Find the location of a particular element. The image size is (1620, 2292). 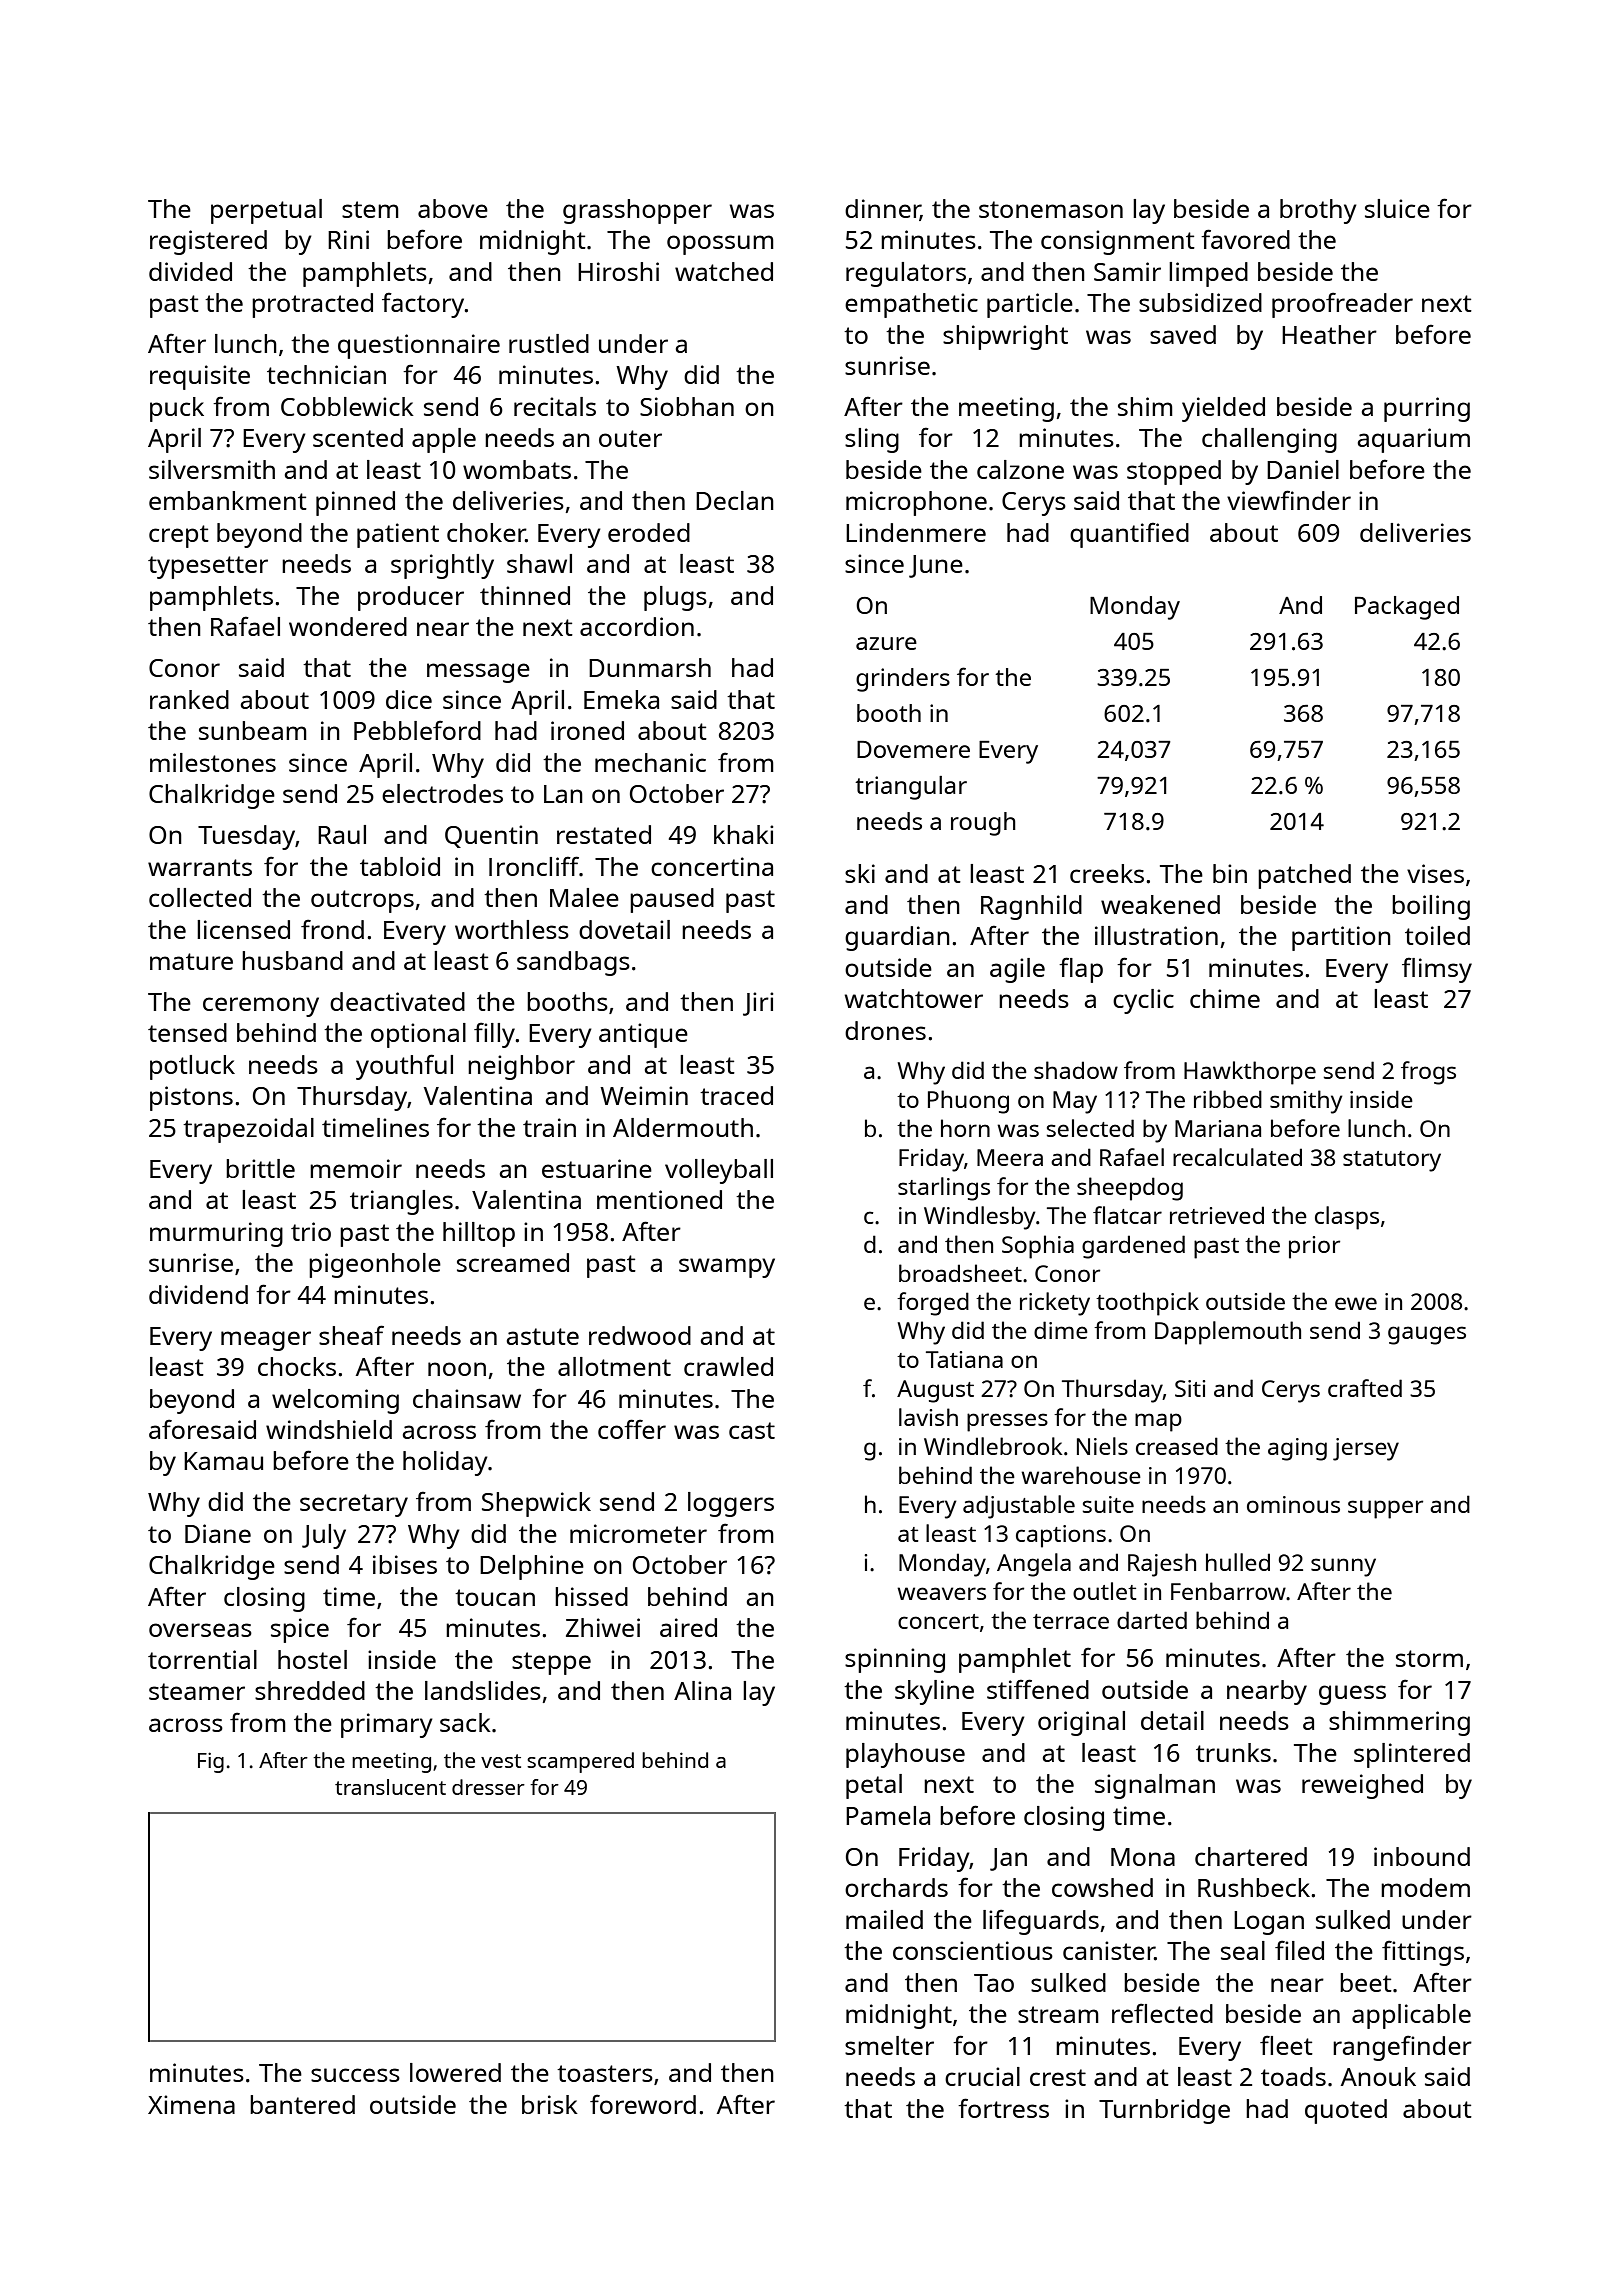

Declan is located at coordinates (735, 500).
